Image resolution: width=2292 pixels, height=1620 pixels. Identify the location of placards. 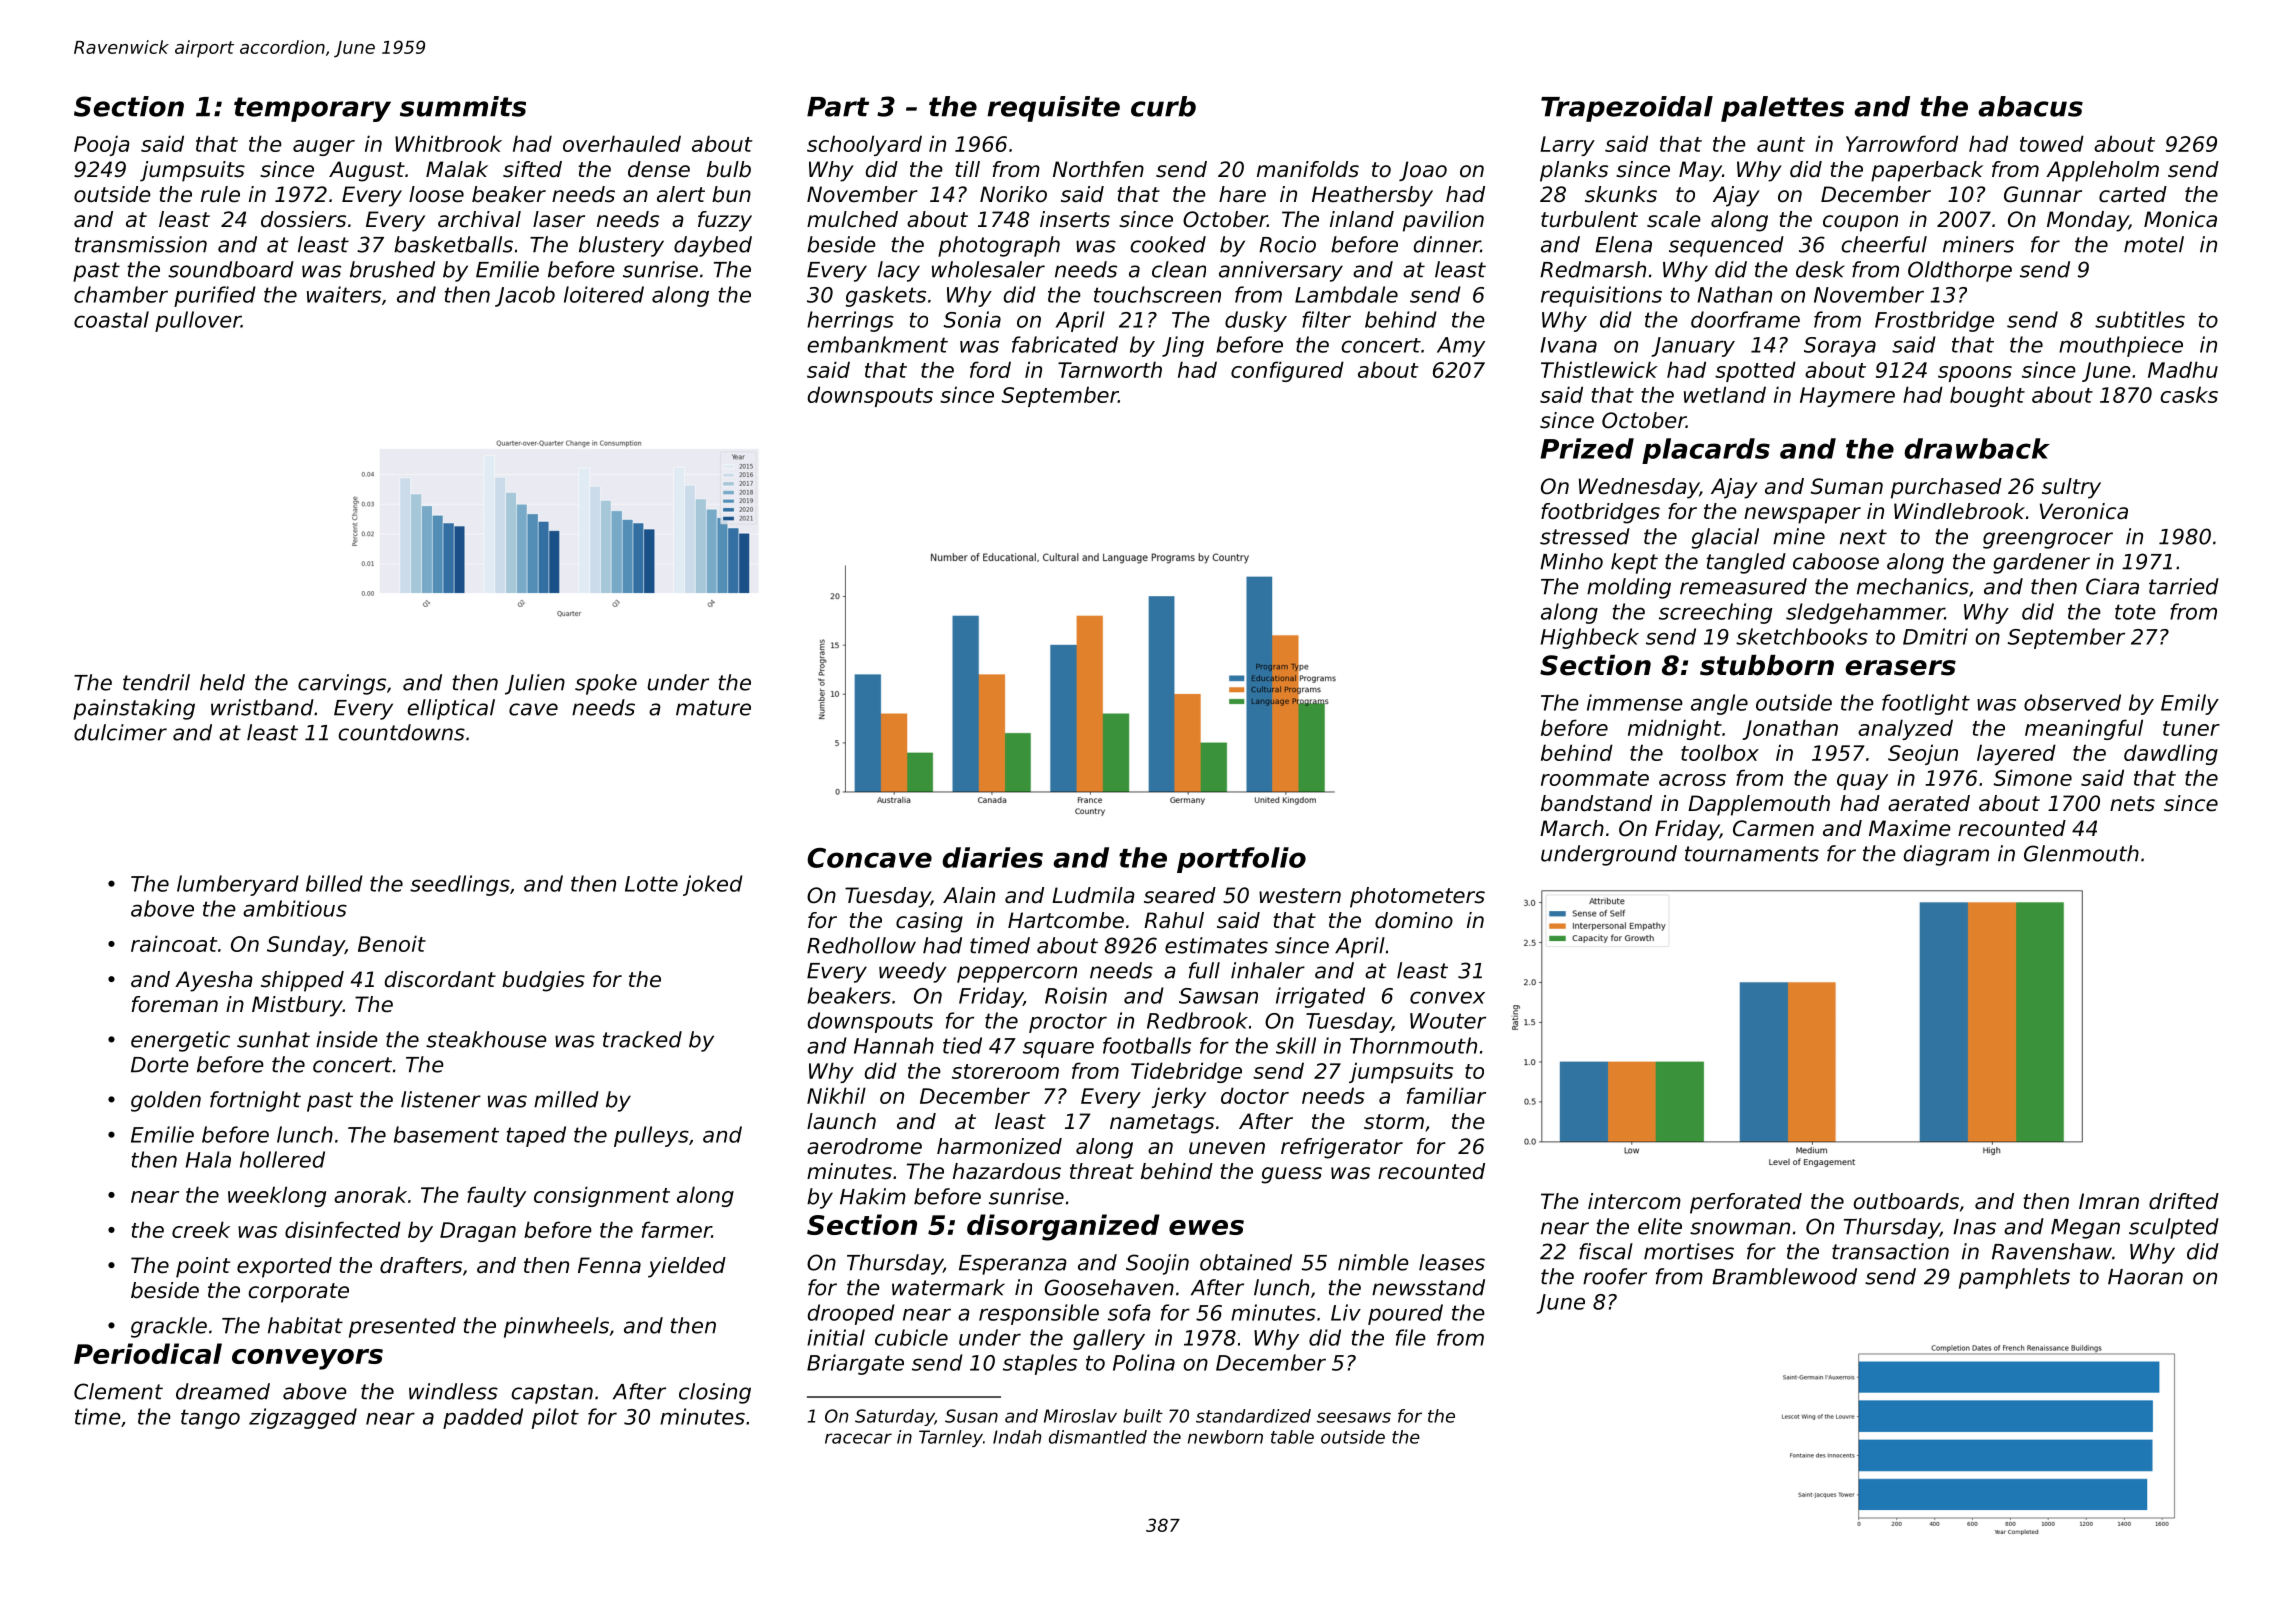
(1706, 451).
